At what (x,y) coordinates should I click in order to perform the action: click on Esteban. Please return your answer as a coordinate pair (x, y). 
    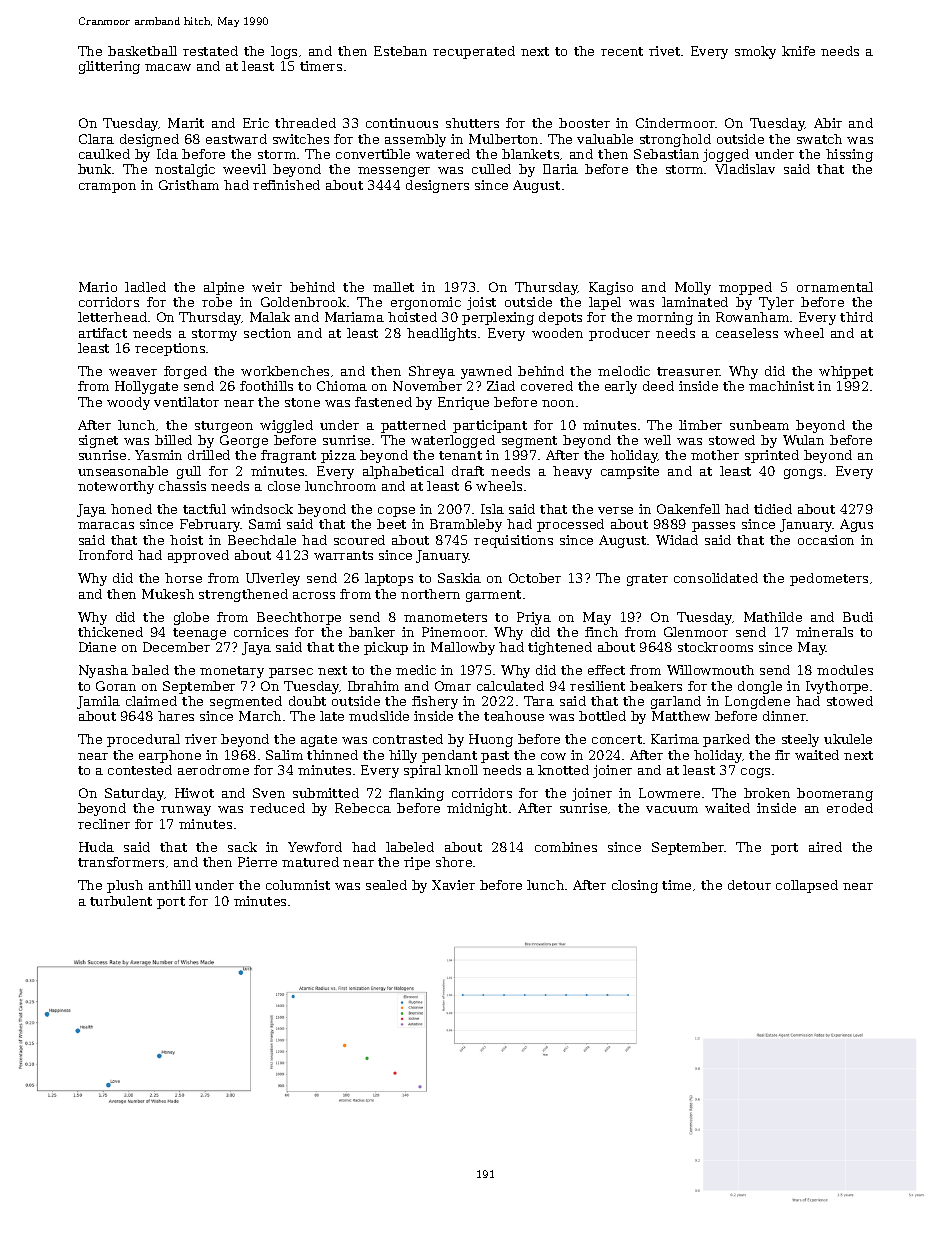
    Looking at the image, I should click on (400, 51).
